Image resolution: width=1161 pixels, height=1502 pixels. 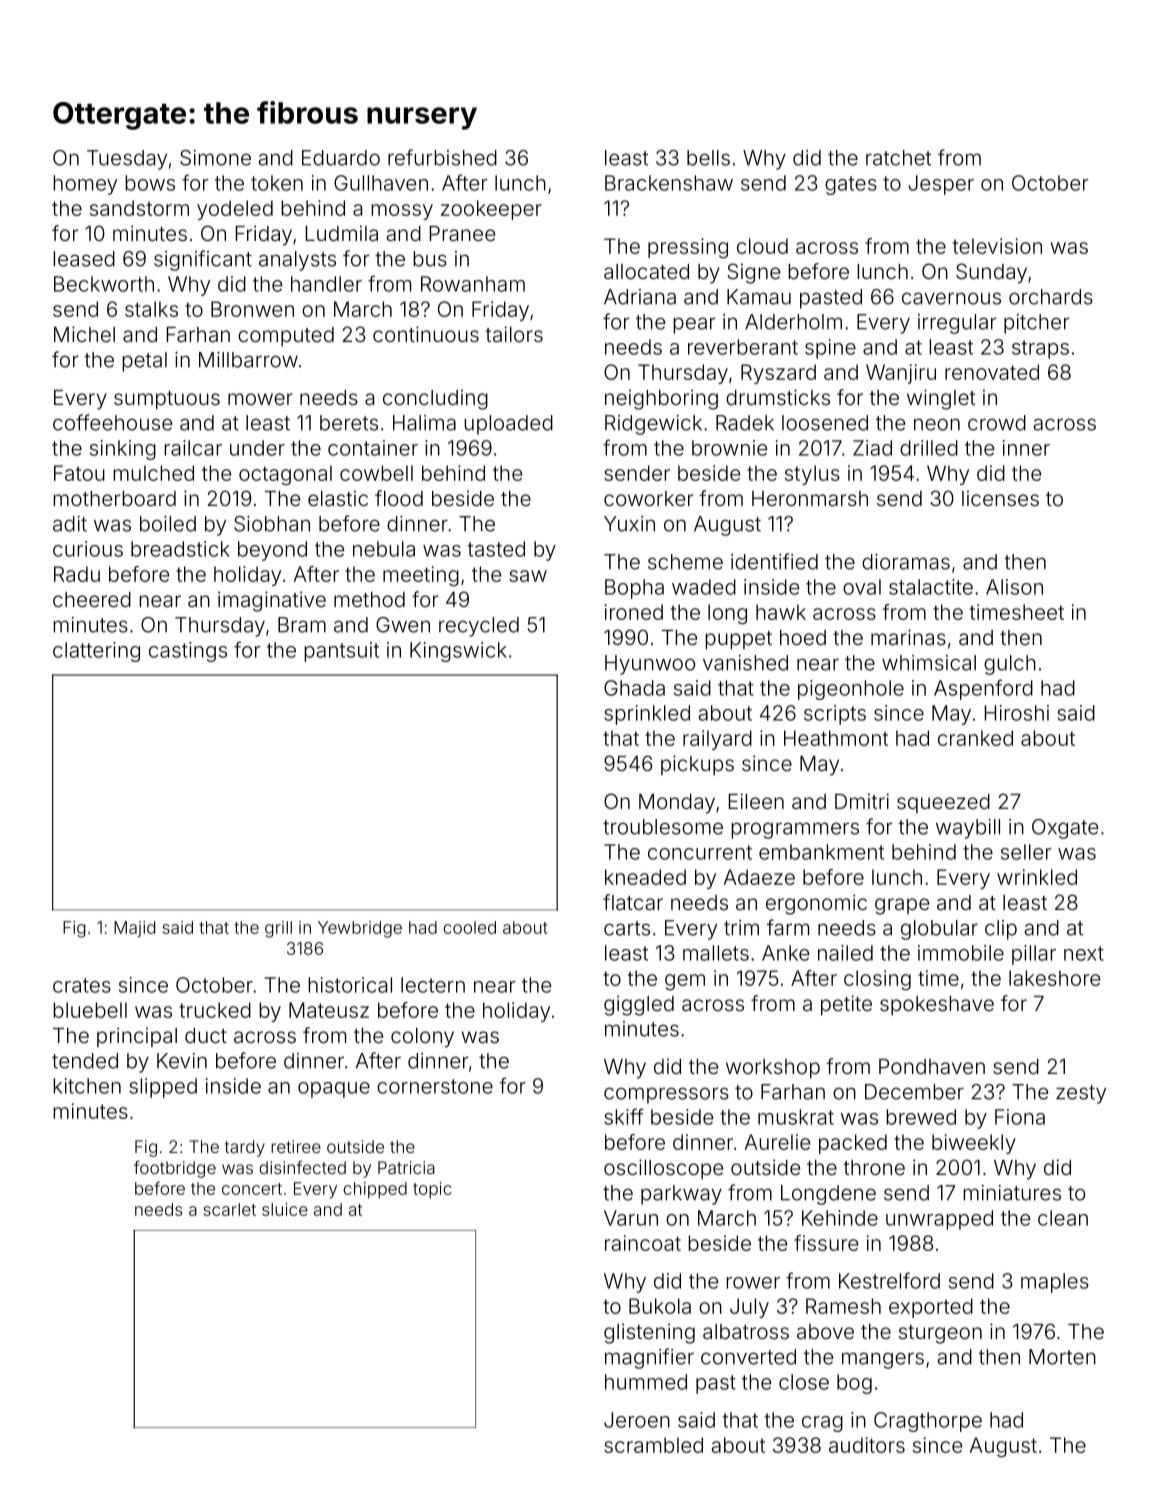 I want to click on Heathmont, so click(x=836, y=738).
